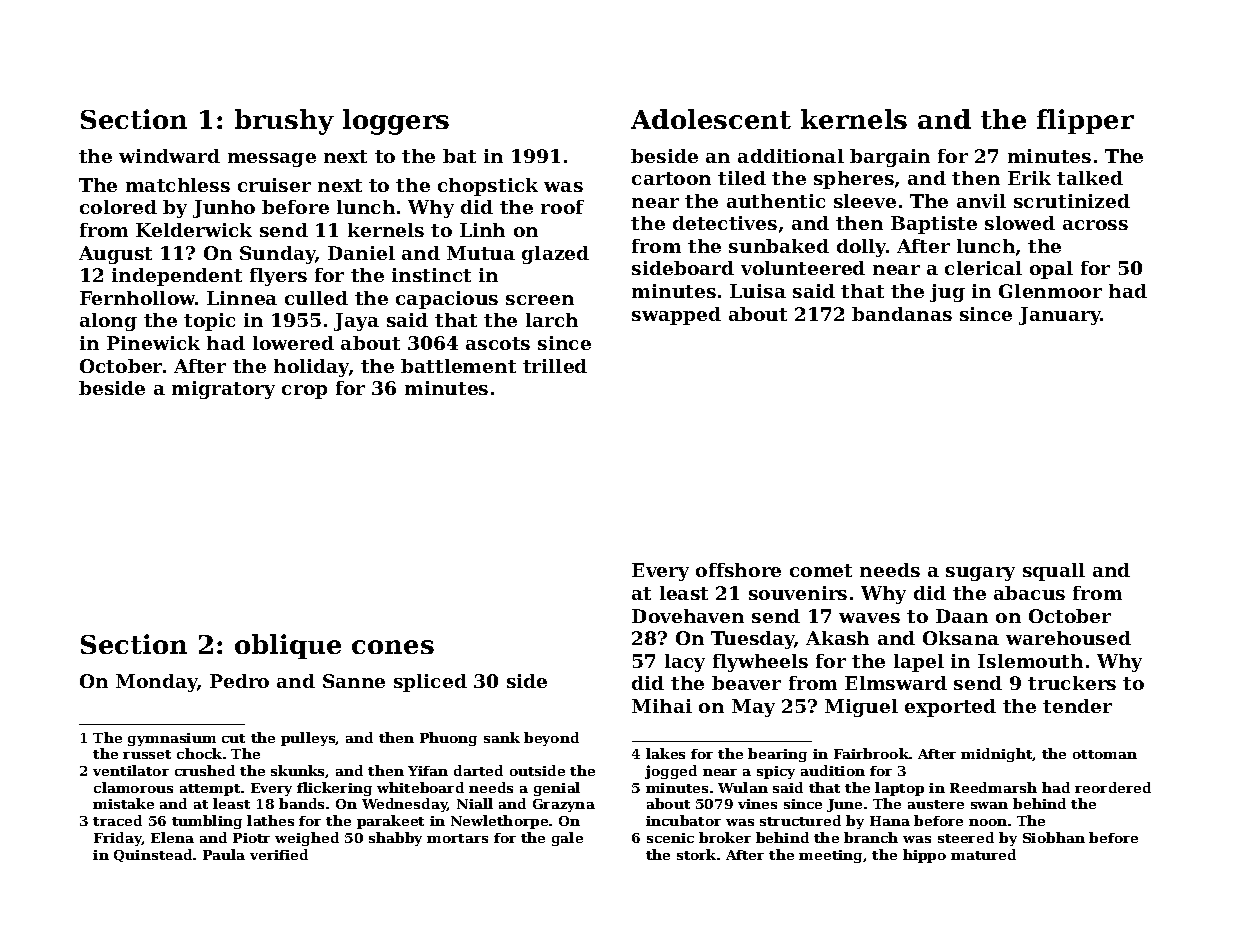  I want to click on sugary, so click(980, 574).
